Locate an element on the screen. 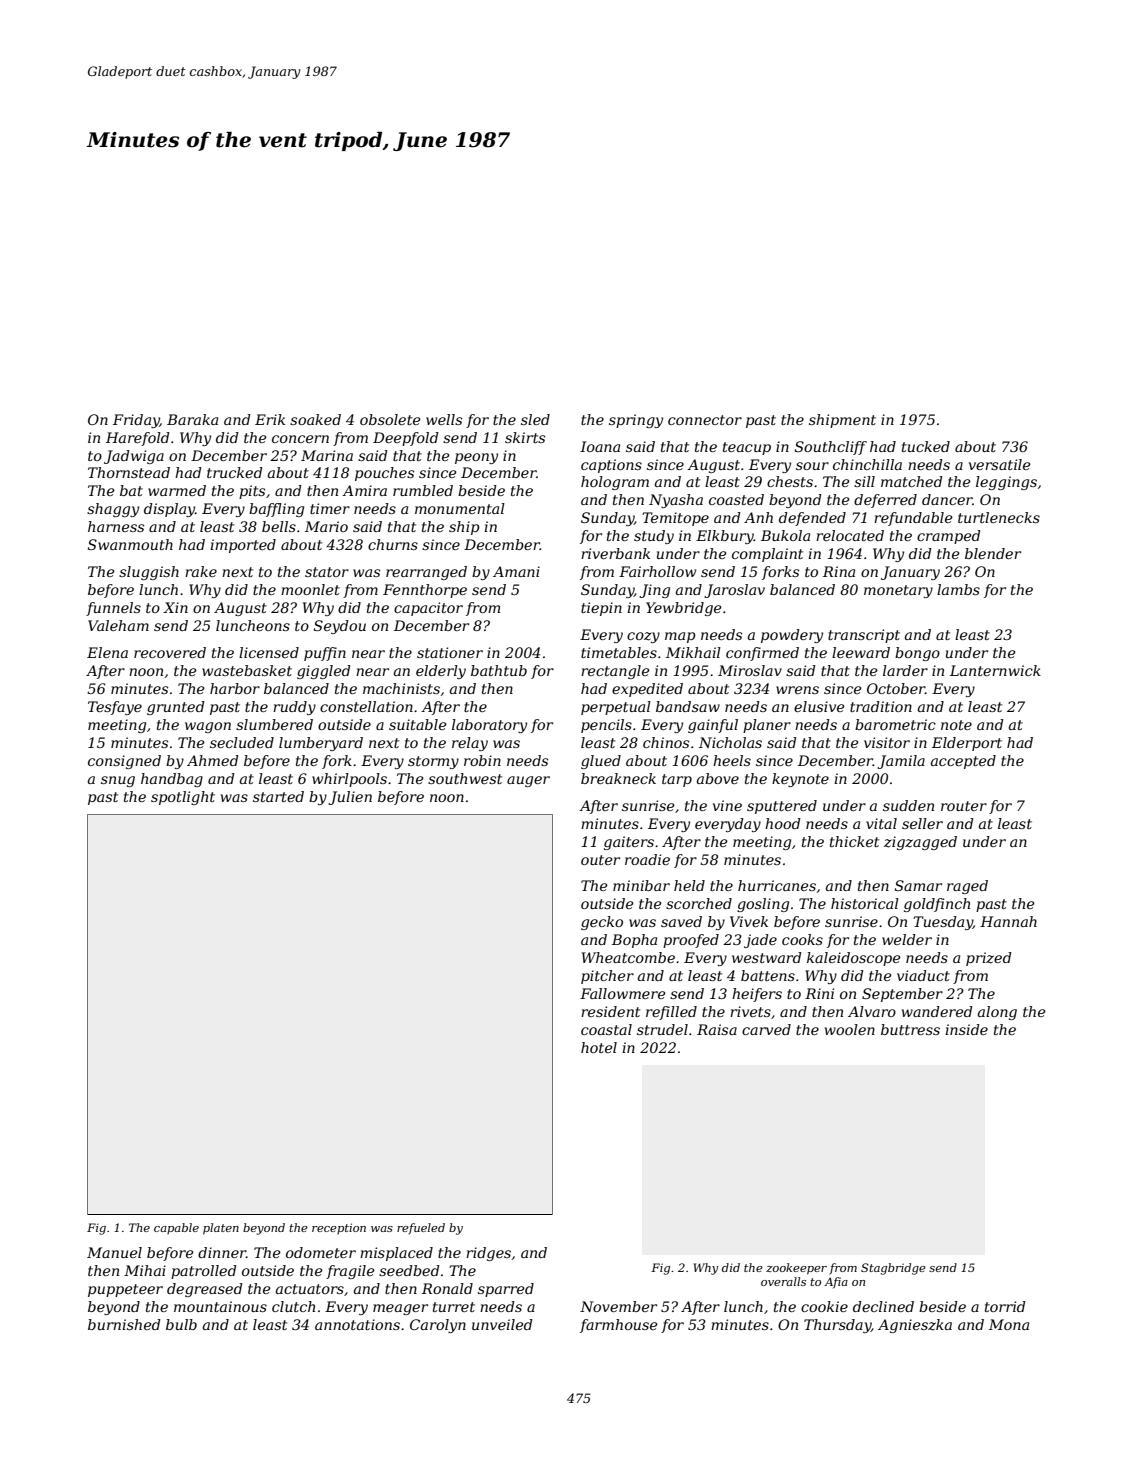  pitcher is located at coordinates (607, 977).
